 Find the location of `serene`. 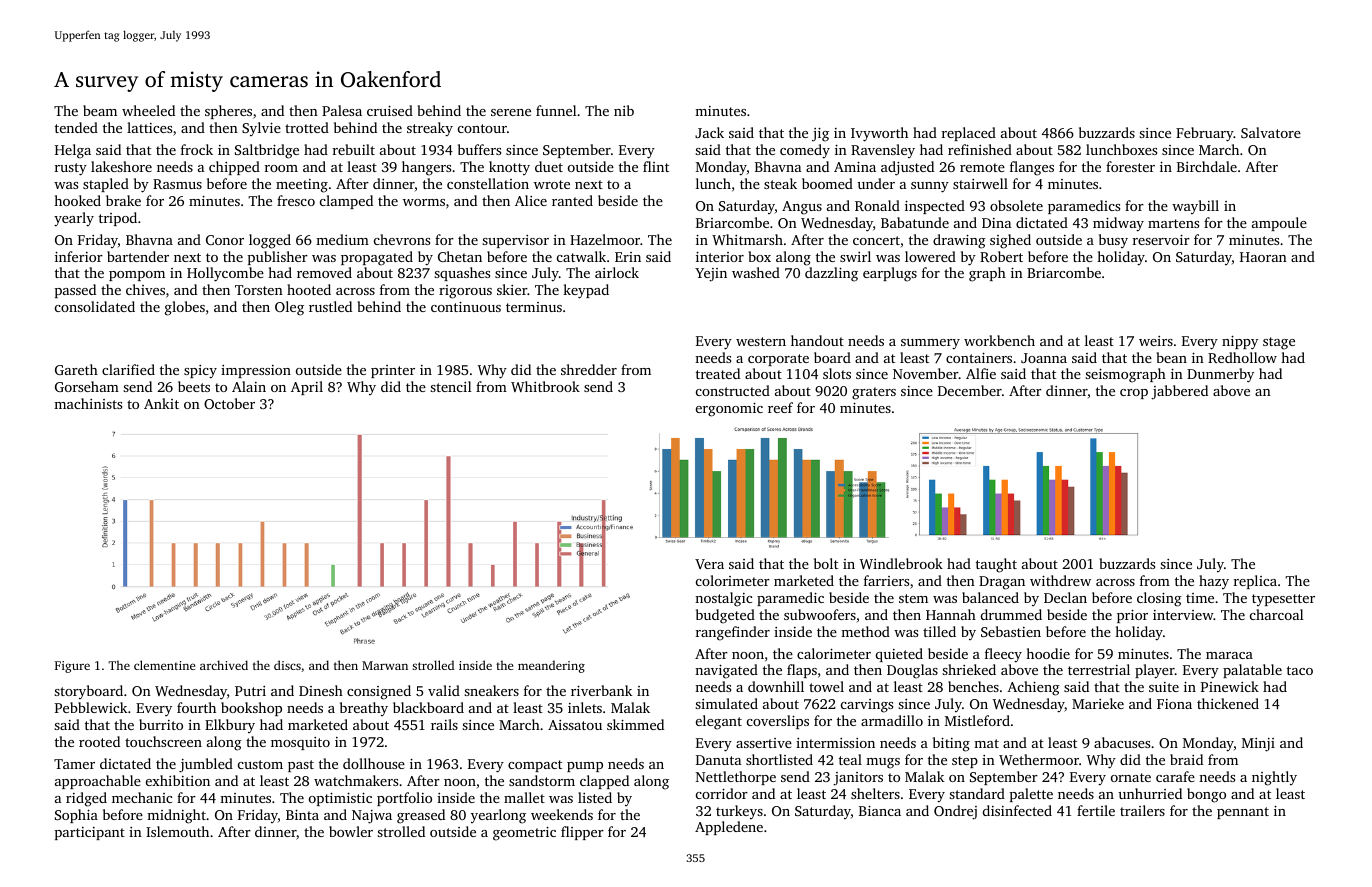

serene is located at coordinates (511, 112).
